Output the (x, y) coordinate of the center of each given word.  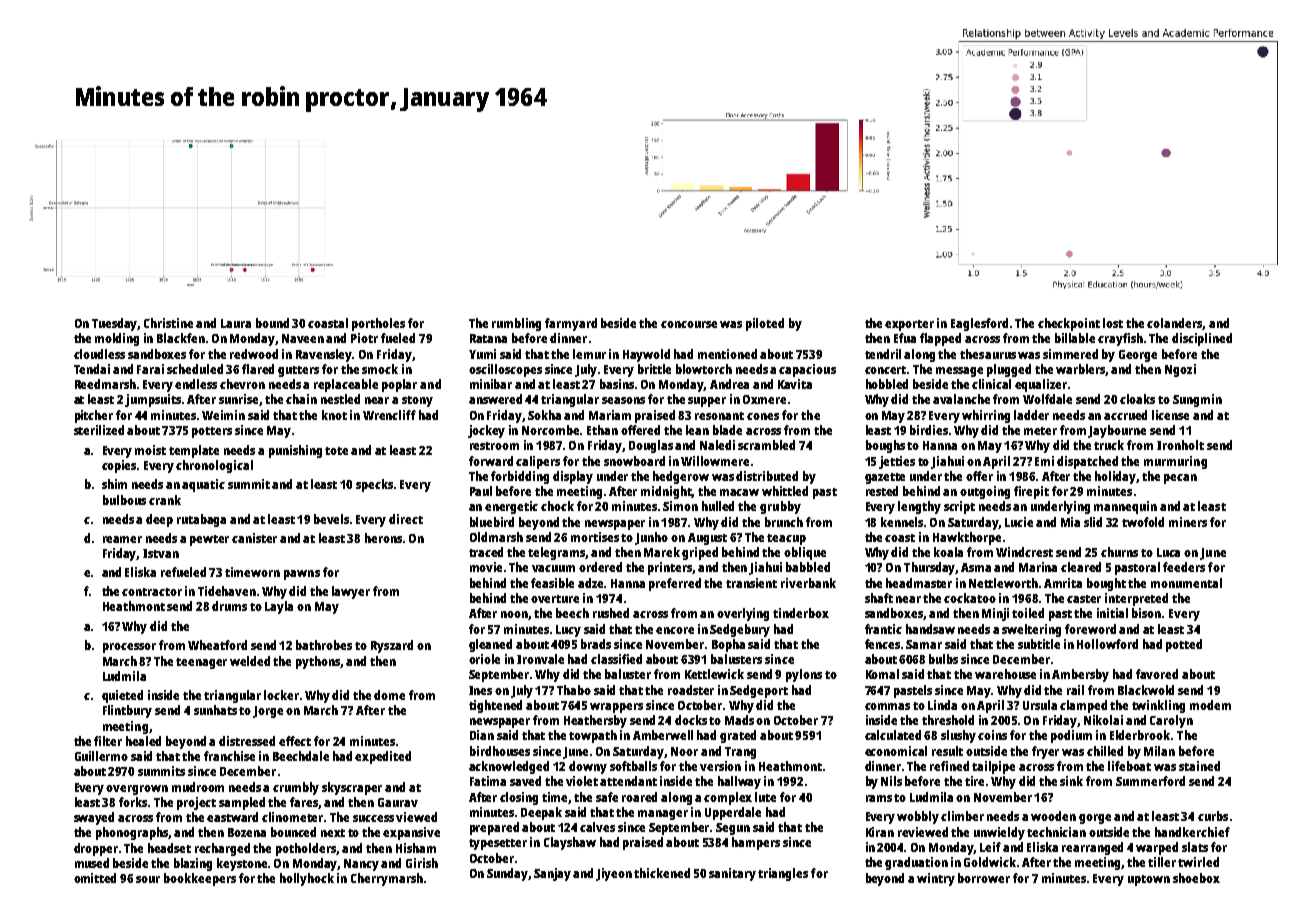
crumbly (296, 788)
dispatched (1087, 462)
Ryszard (392, 646)
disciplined (1202, 339)
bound (272, 323)
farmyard (571, 324)
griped (700, 553)
